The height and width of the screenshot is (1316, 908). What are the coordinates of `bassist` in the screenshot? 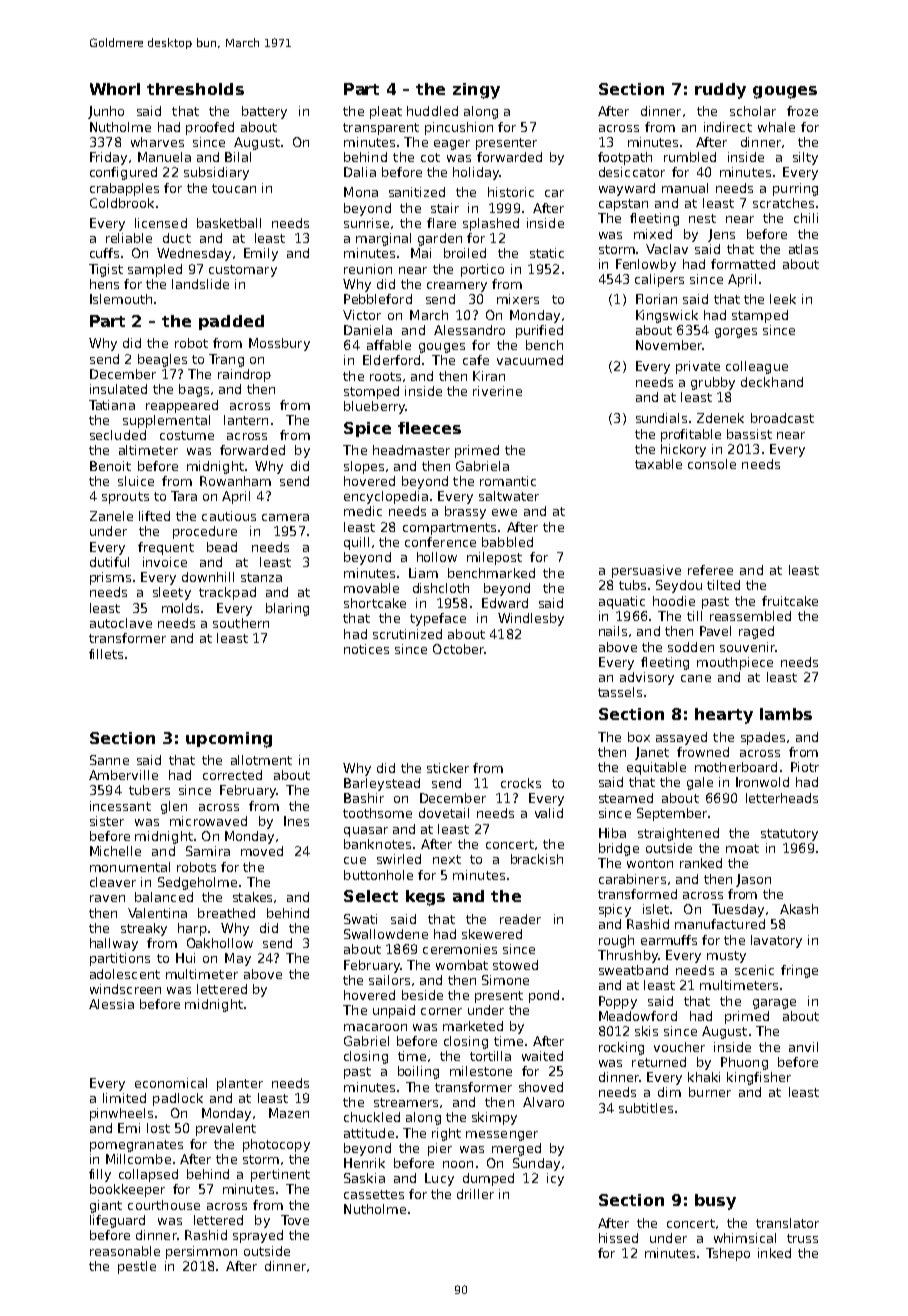 It's located at (749, 434).
